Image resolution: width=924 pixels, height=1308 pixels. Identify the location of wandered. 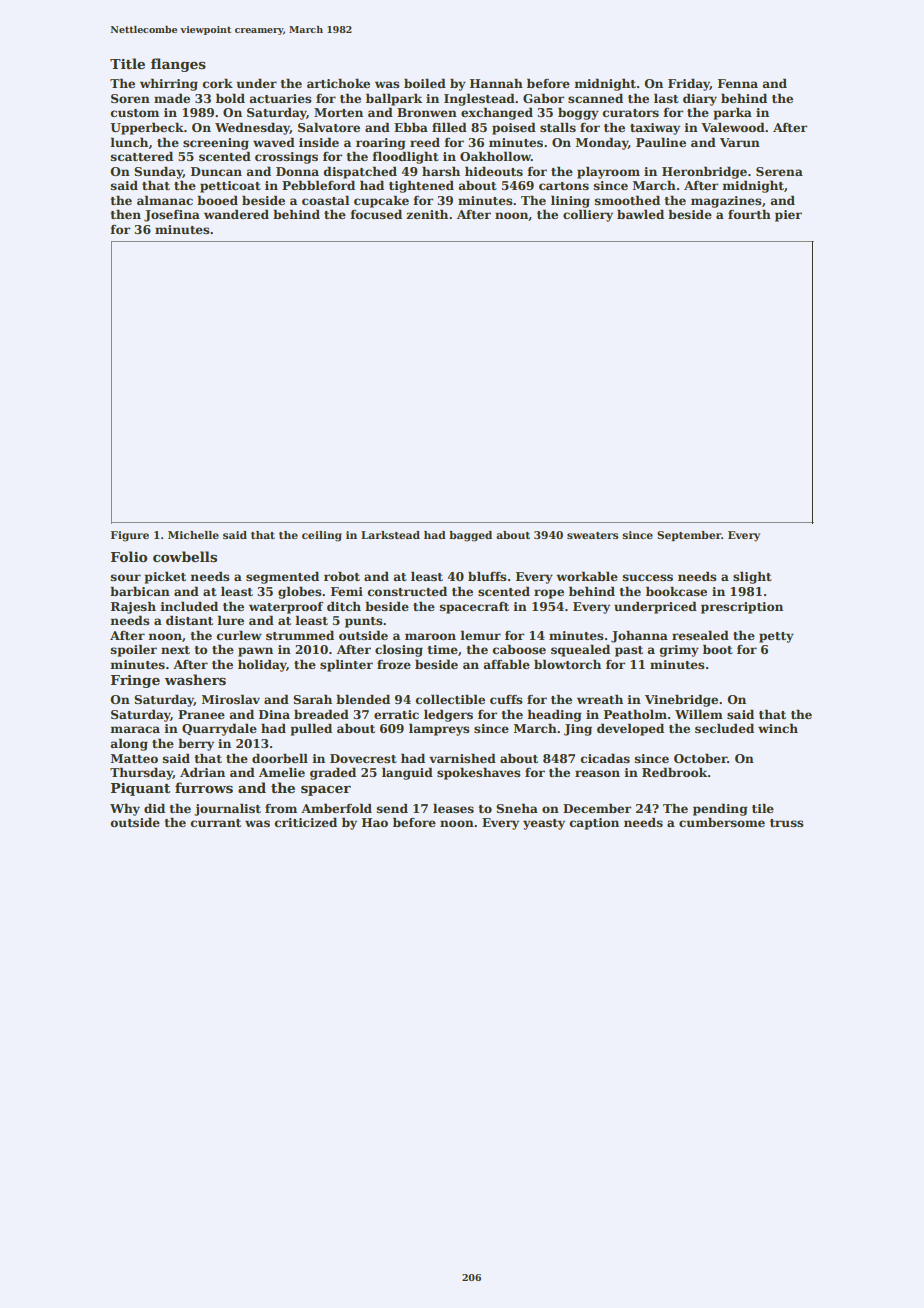
(236, 214).
